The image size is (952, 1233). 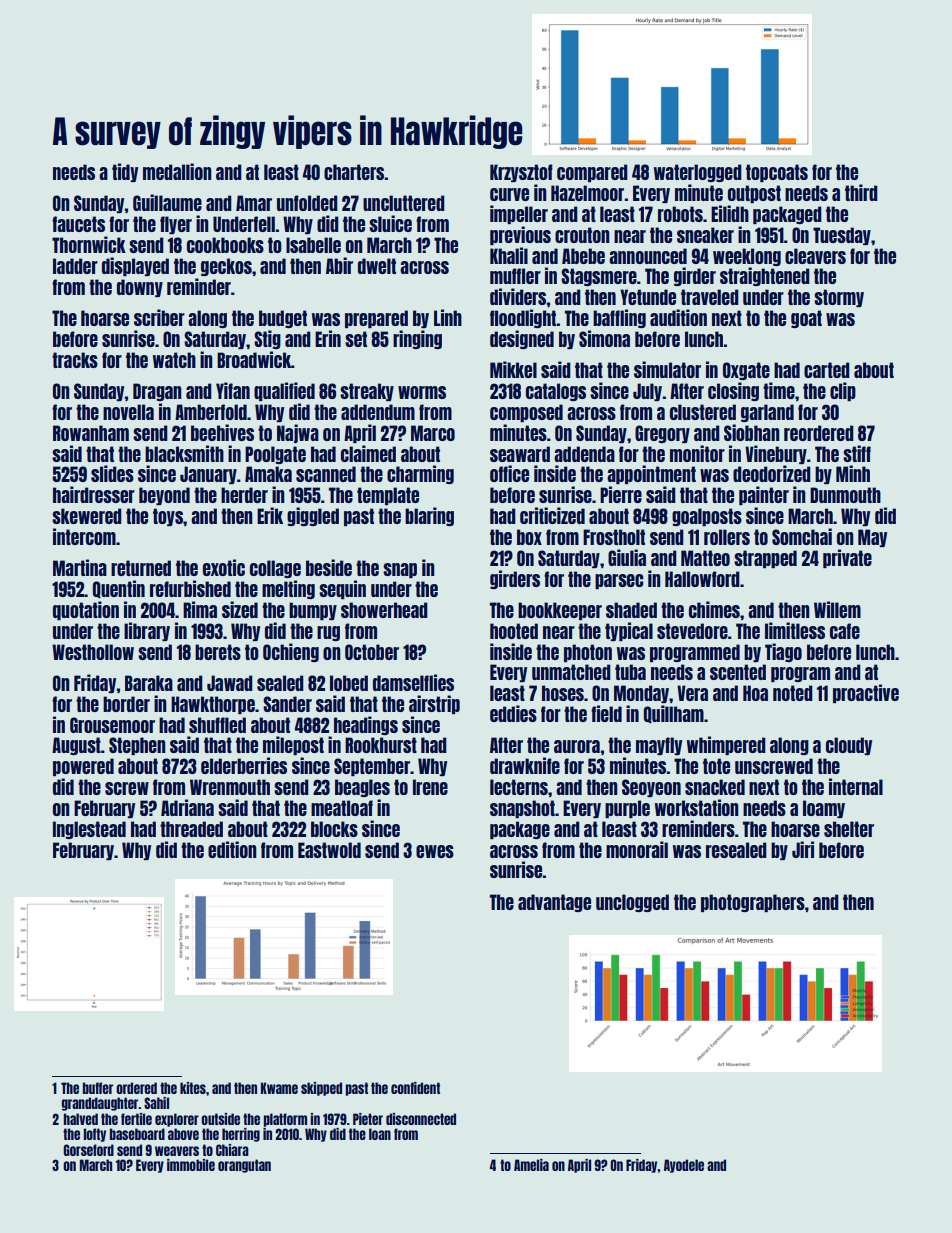 I want to click on tidy, so click(x=125, y=172).
